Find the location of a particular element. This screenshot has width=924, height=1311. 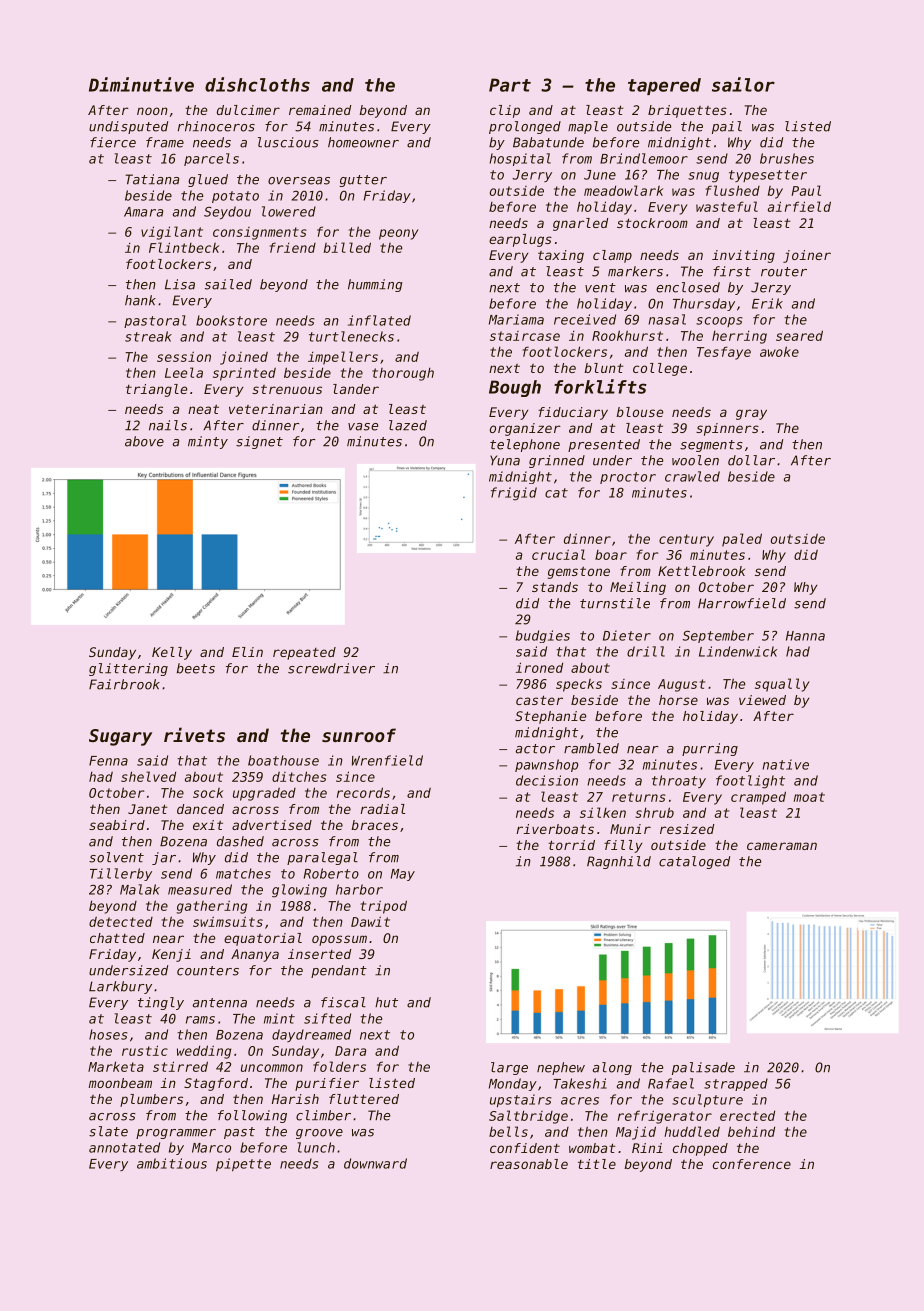

Amara is located at coordinates (143, 212).
